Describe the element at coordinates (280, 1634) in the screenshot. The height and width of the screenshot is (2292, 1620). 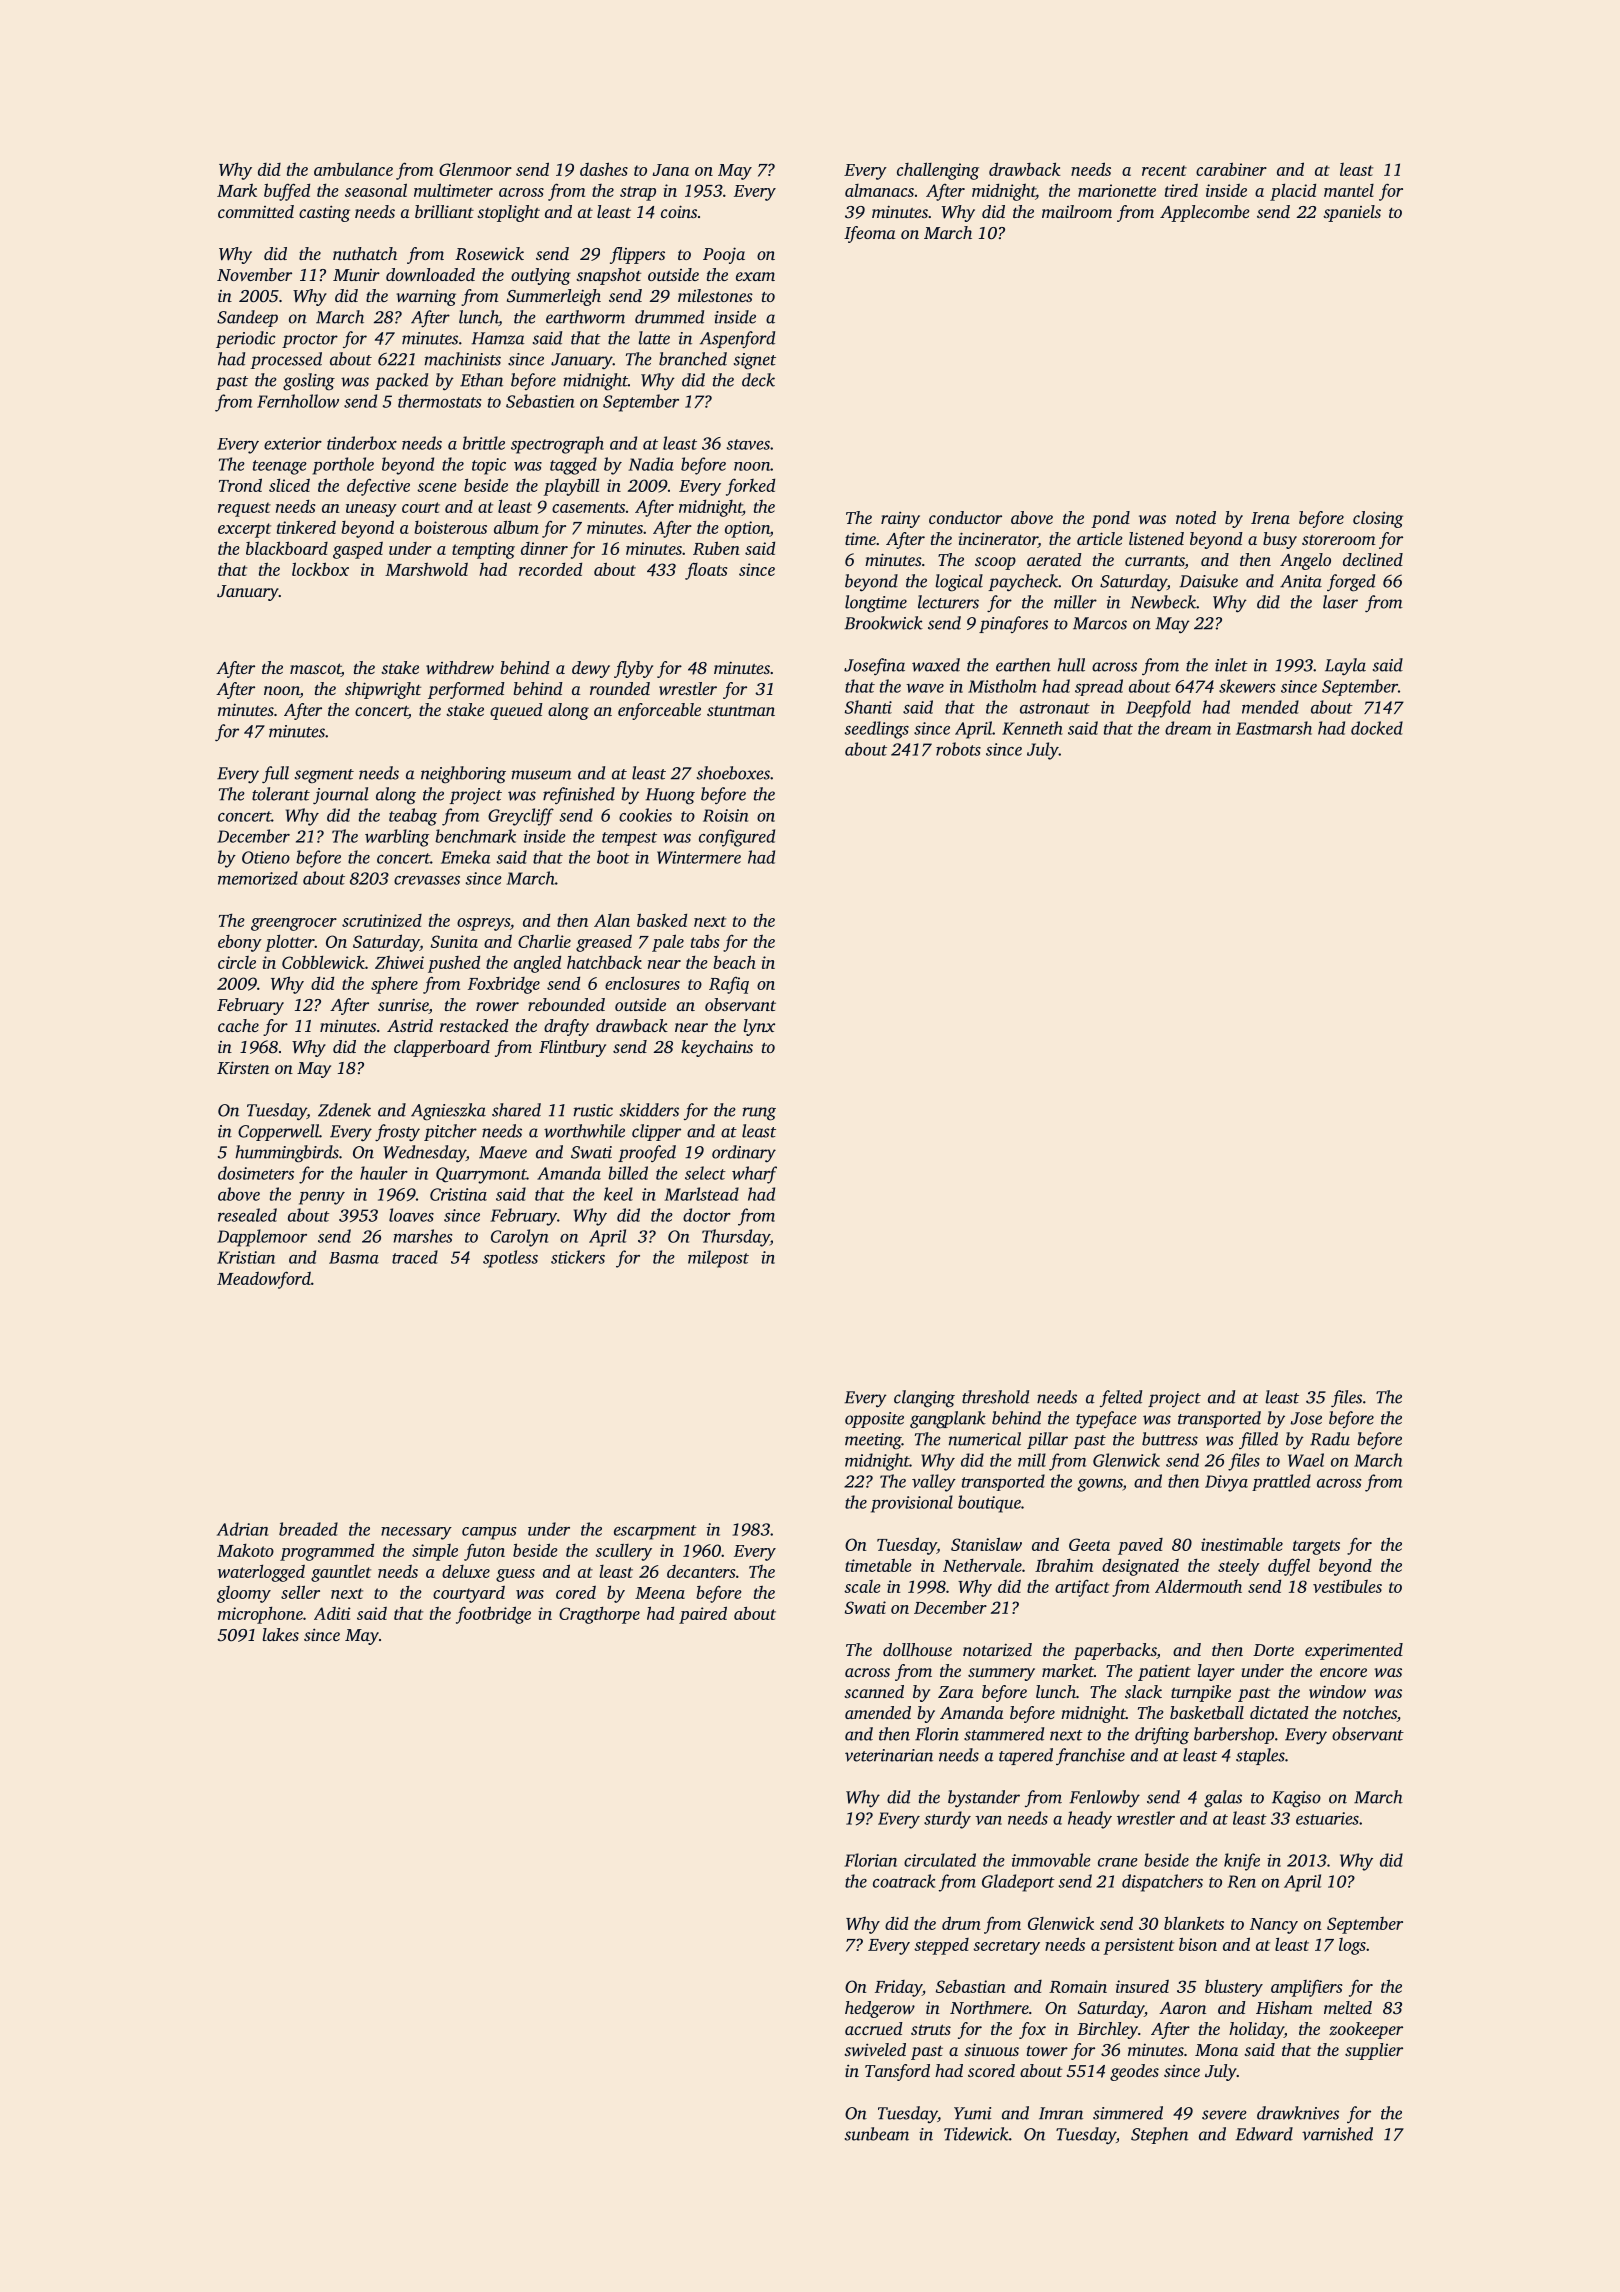
I see `lakes` at that location.
